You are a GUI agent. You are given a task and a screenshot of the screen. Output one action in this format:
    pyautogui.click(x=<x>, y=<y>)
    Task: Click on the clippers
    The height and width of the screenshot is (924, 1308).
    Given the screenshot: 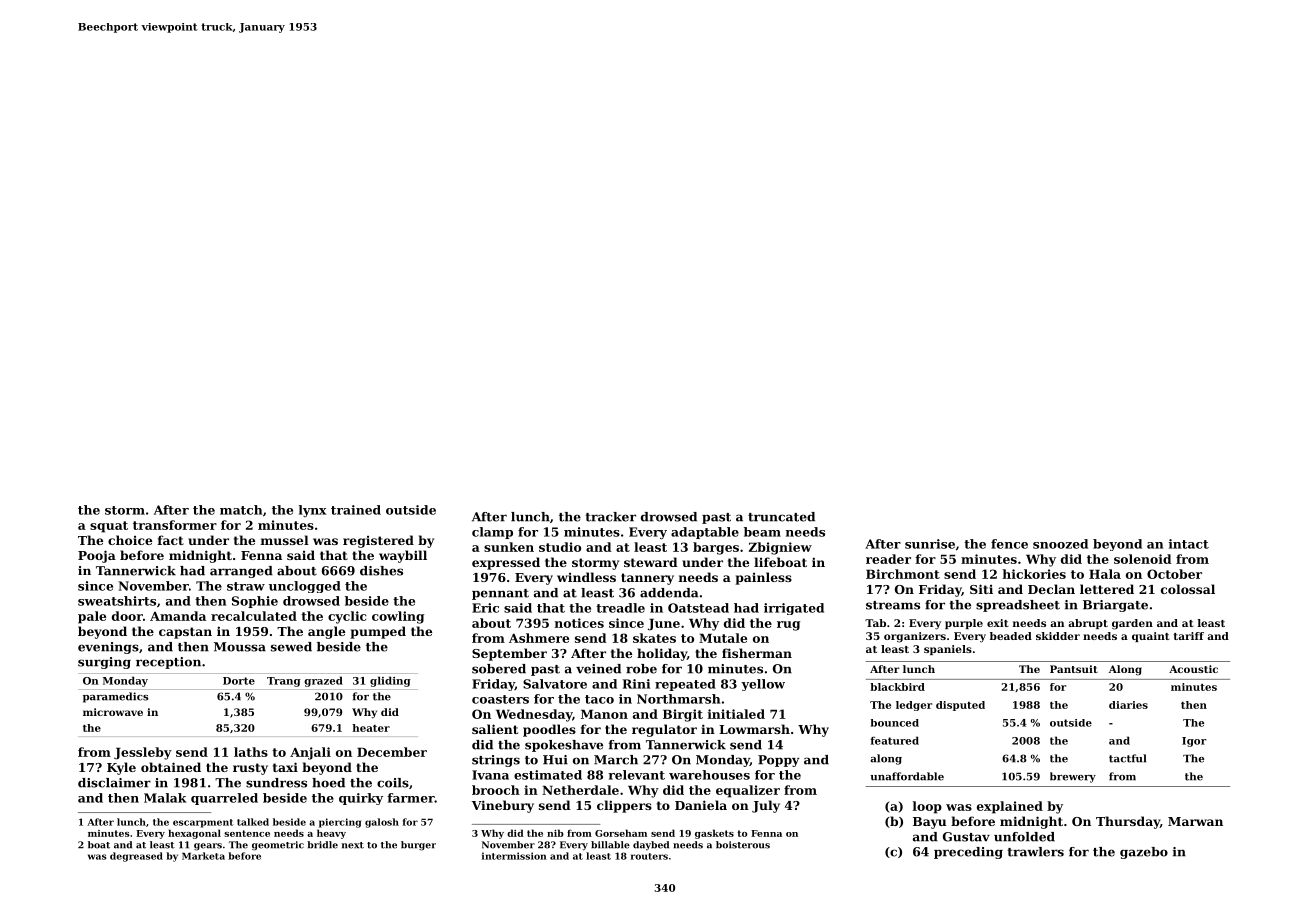 What is the action you would take?
    pyautogui.click(x=624, y=806)
